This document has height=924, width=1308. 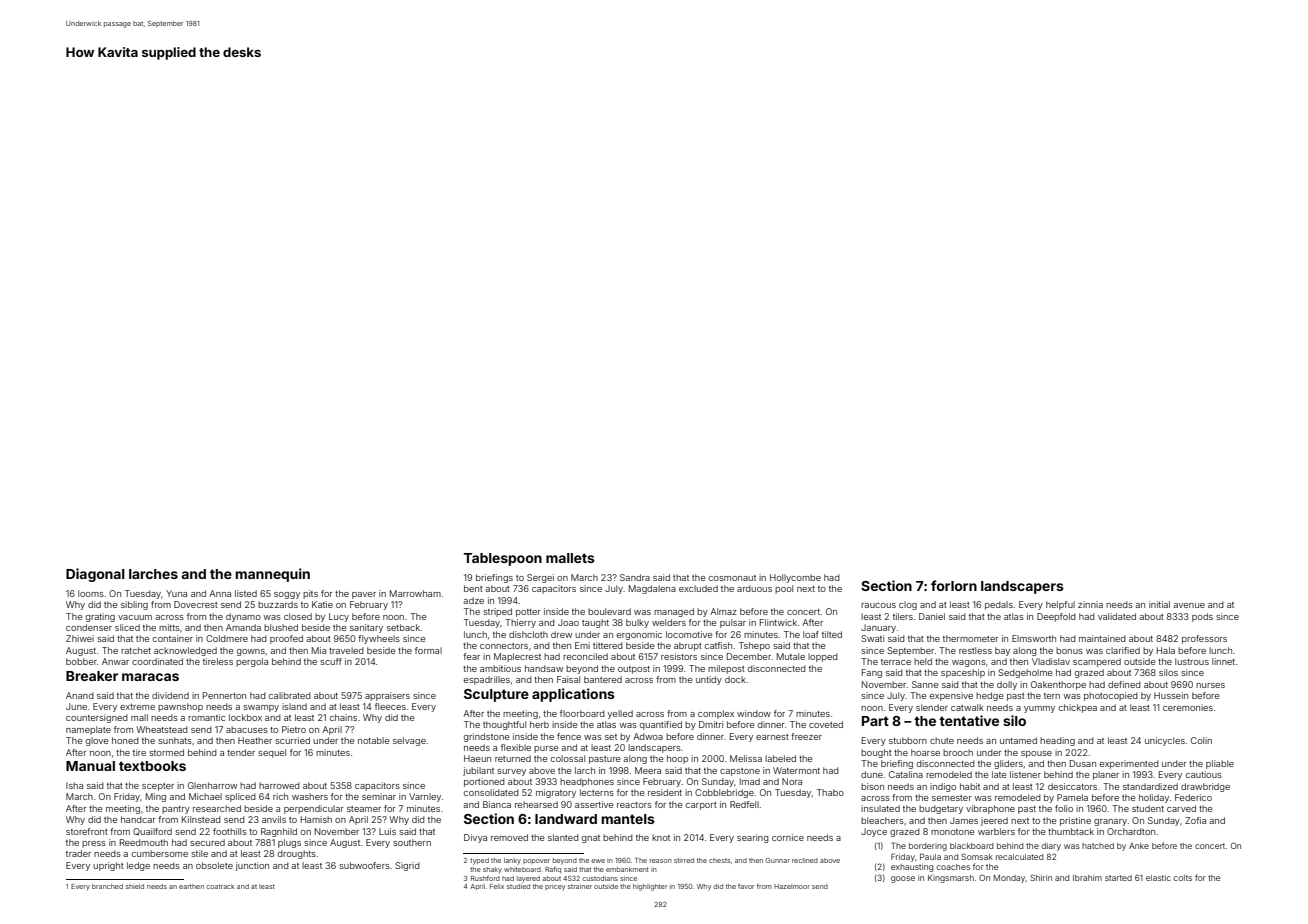 I want to click on nurses, so click(x=1210, y=685).
